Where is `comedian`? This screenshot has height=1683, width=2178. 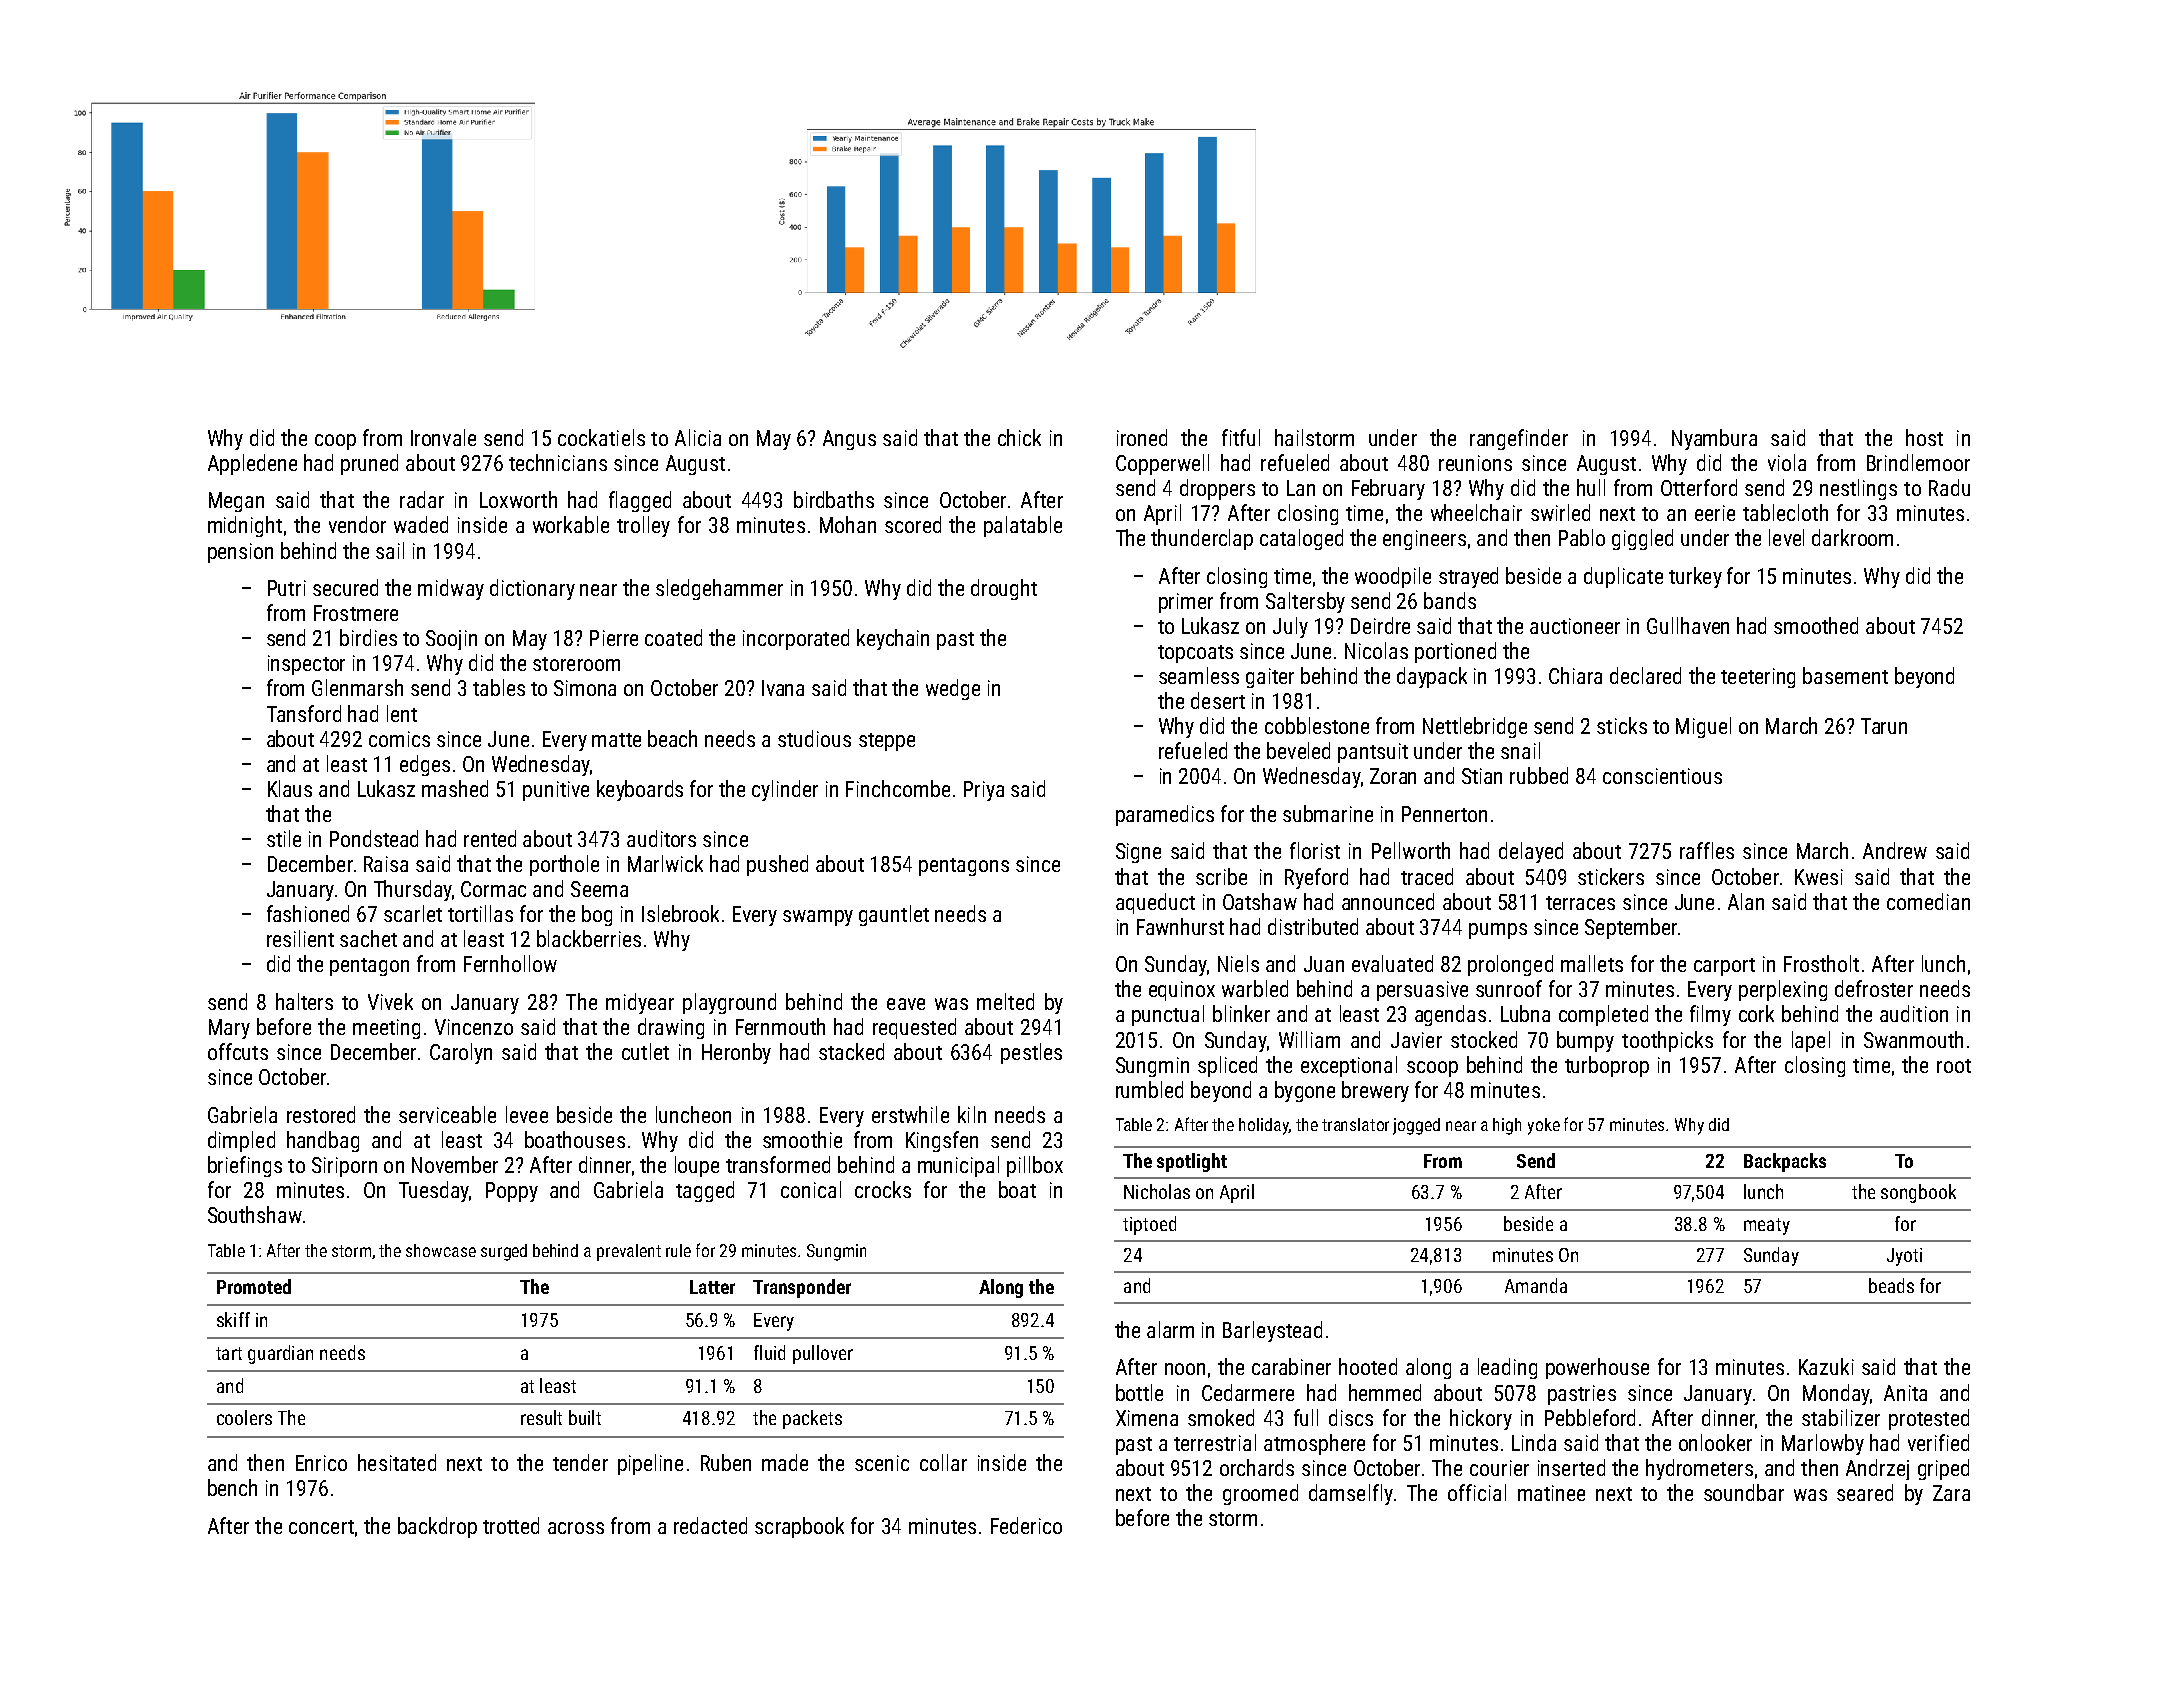 comedian is located at coordinates (1928, 901).
